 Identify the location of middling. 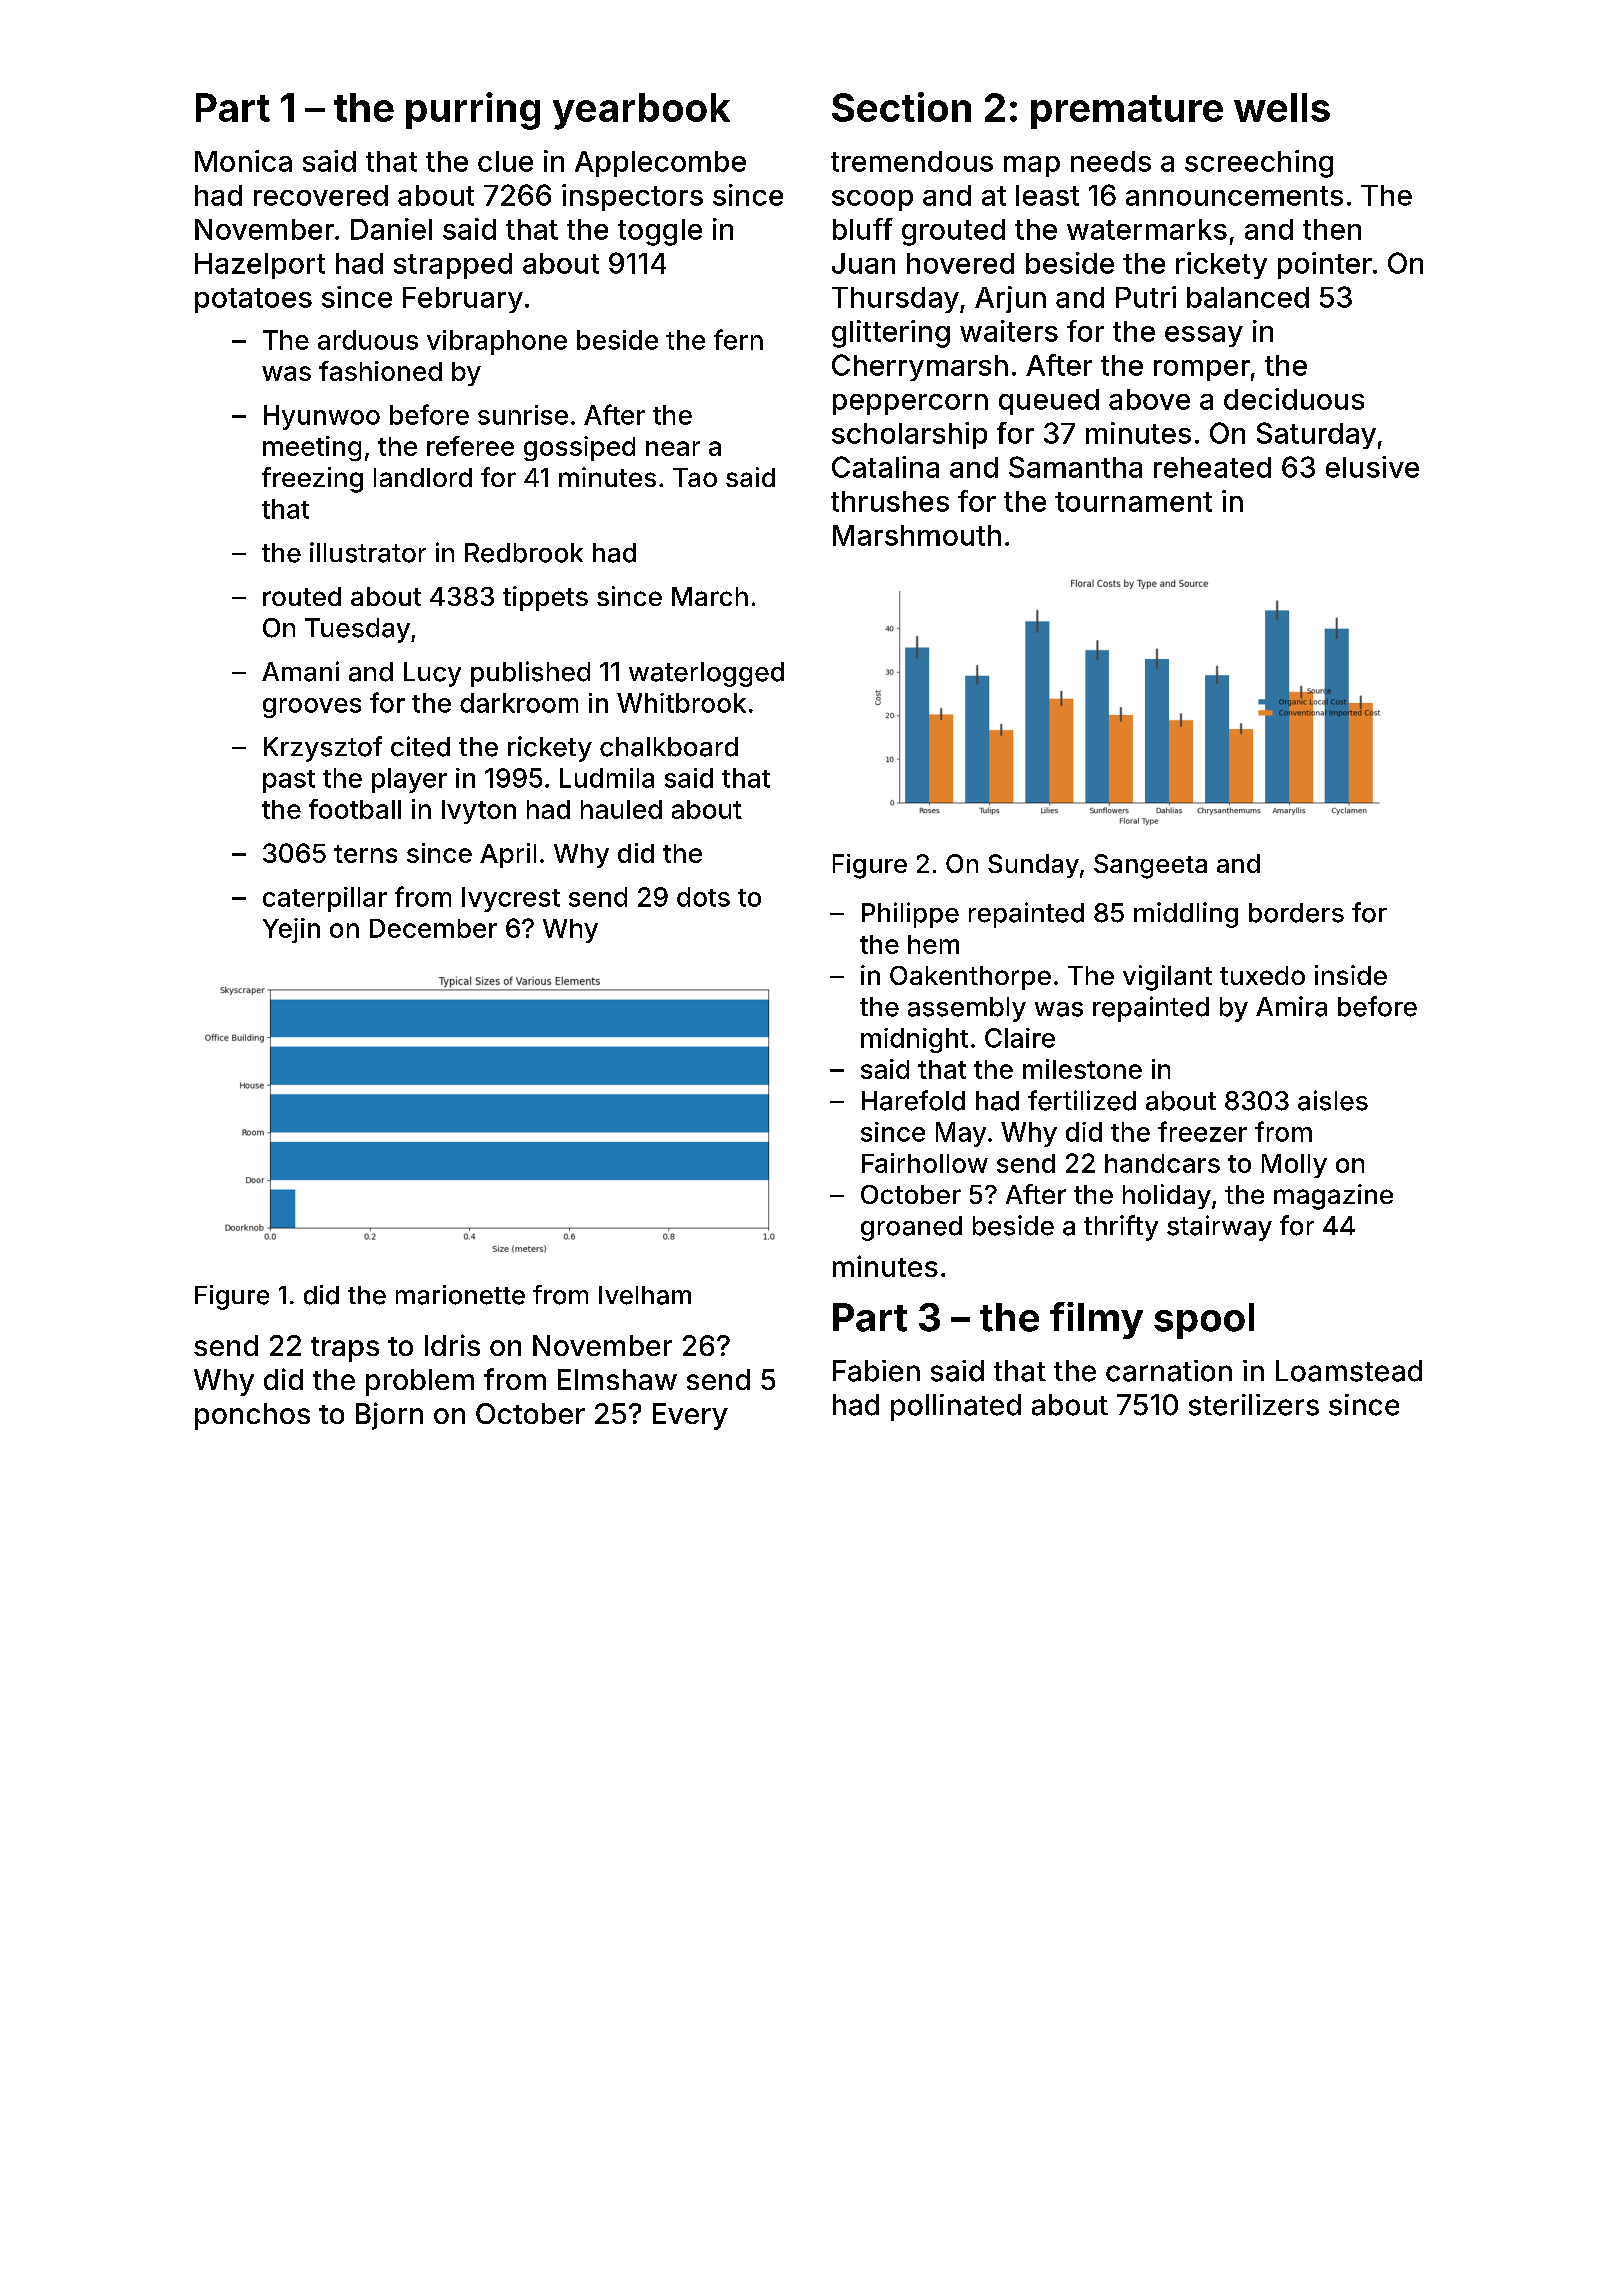
(1186, 915).
